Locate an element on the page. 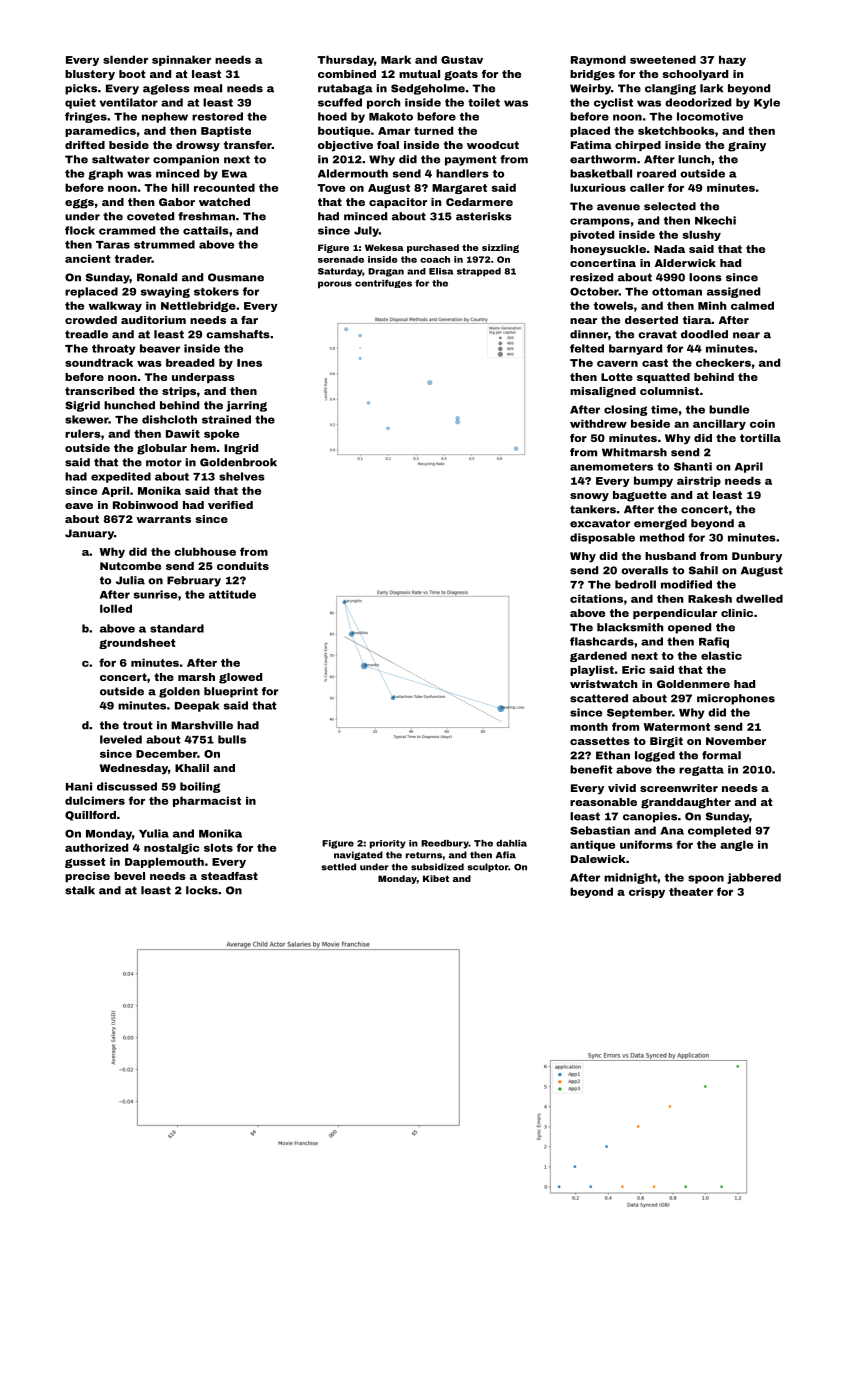  groundsheet is located at coordinates (137, 643).
